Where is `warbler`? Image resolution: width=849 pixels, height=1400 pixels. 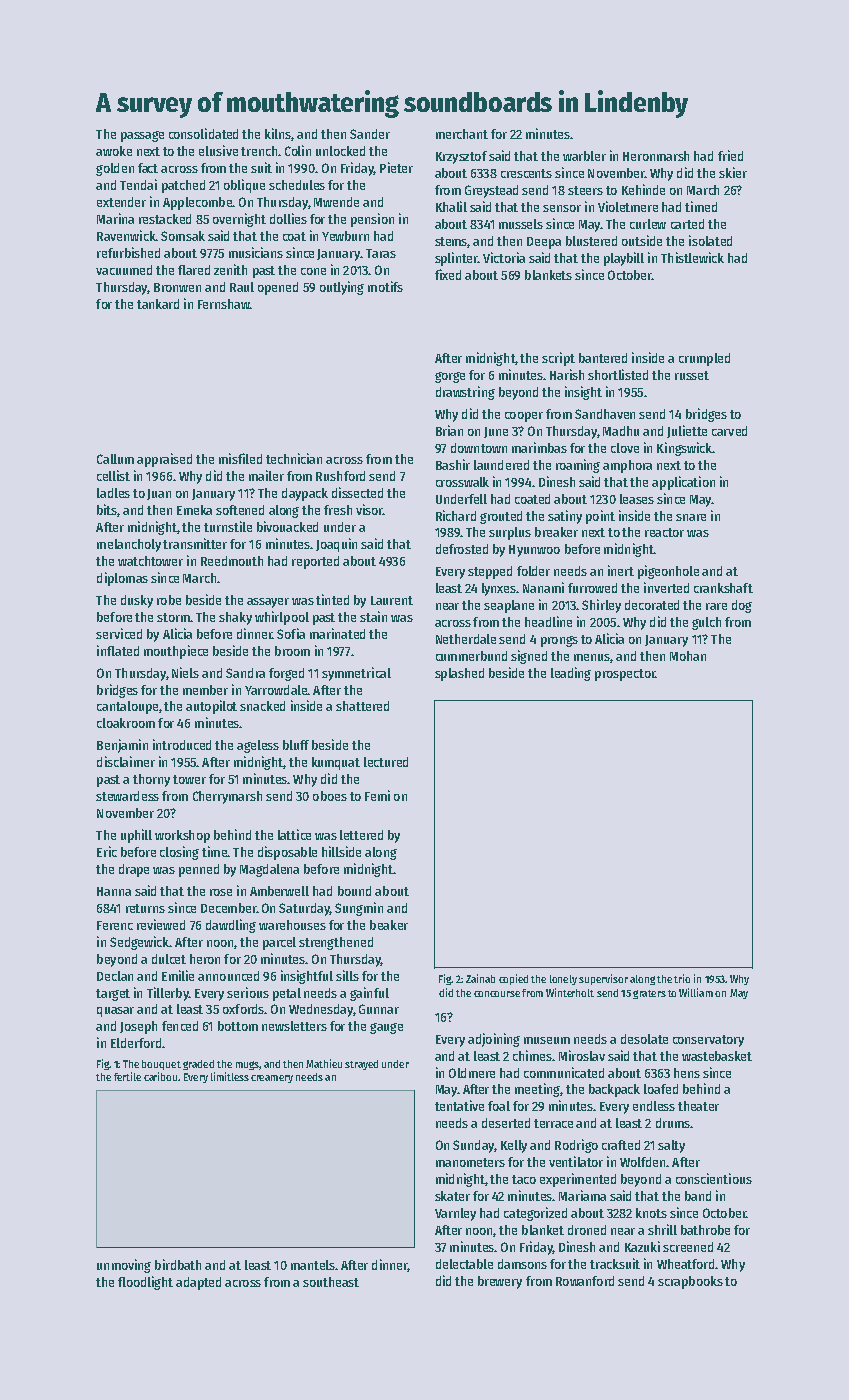
warbler is located at coordinates (584, 156).
